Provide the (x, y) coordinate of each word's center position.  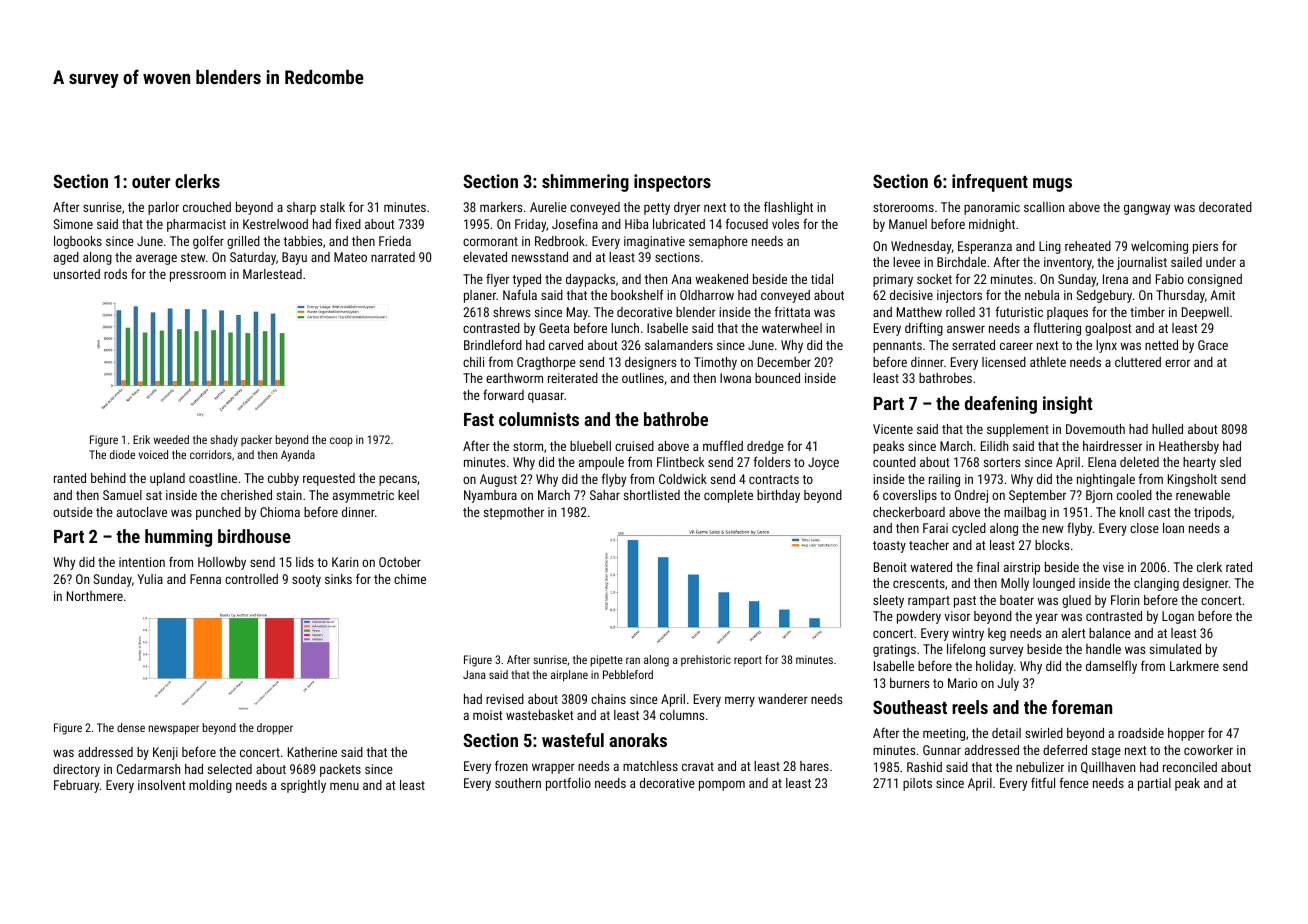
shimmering (585, 183)
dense (131, 727)
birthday (778, 496)
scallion (1044, 207)
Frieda (395, 241)
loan (1173, 528)
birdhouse (254, 536)
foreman (1082, 707)
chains (608, 699)
